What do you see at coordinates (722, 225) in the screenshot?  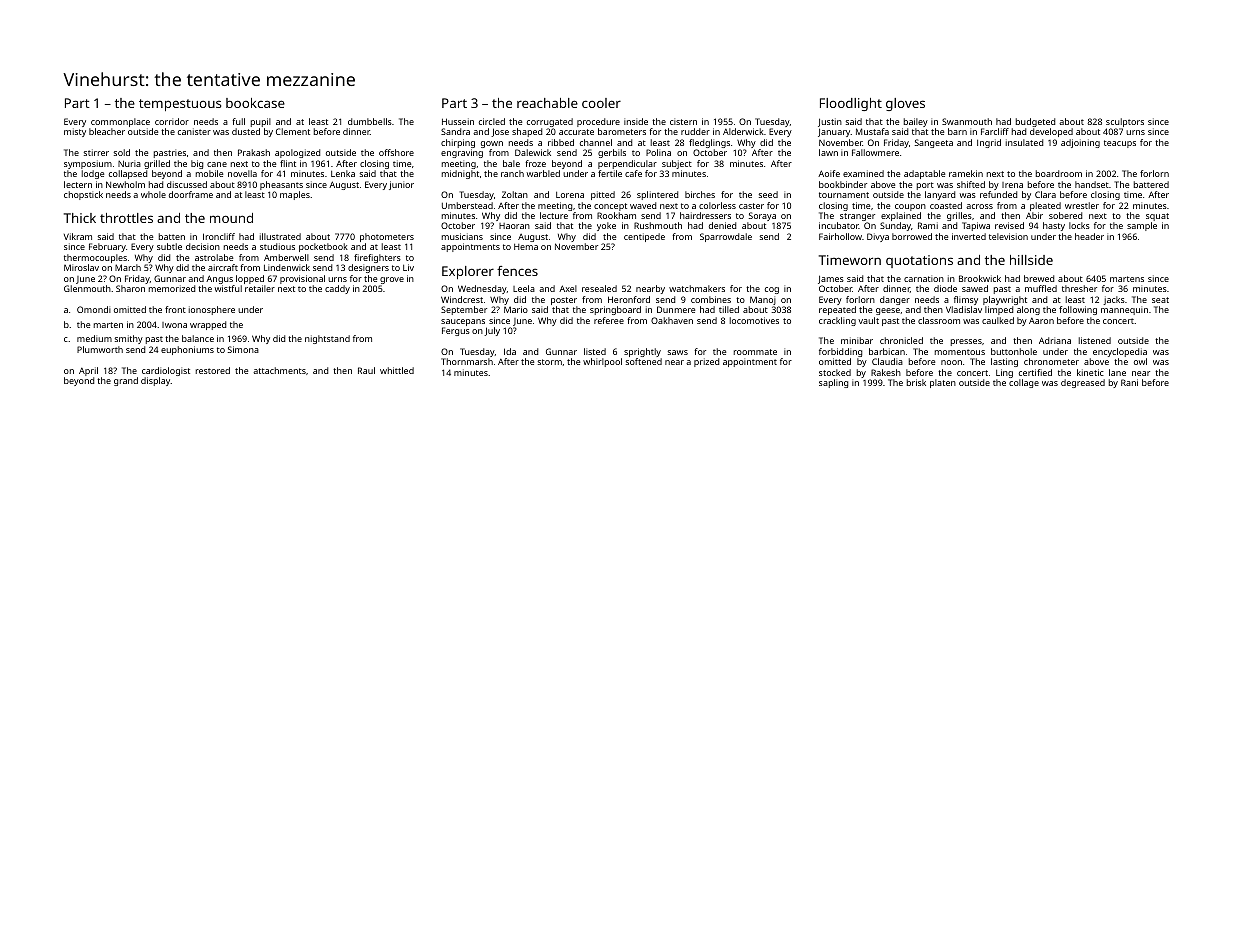 I see `denied` at bounding box center [722, 225].
